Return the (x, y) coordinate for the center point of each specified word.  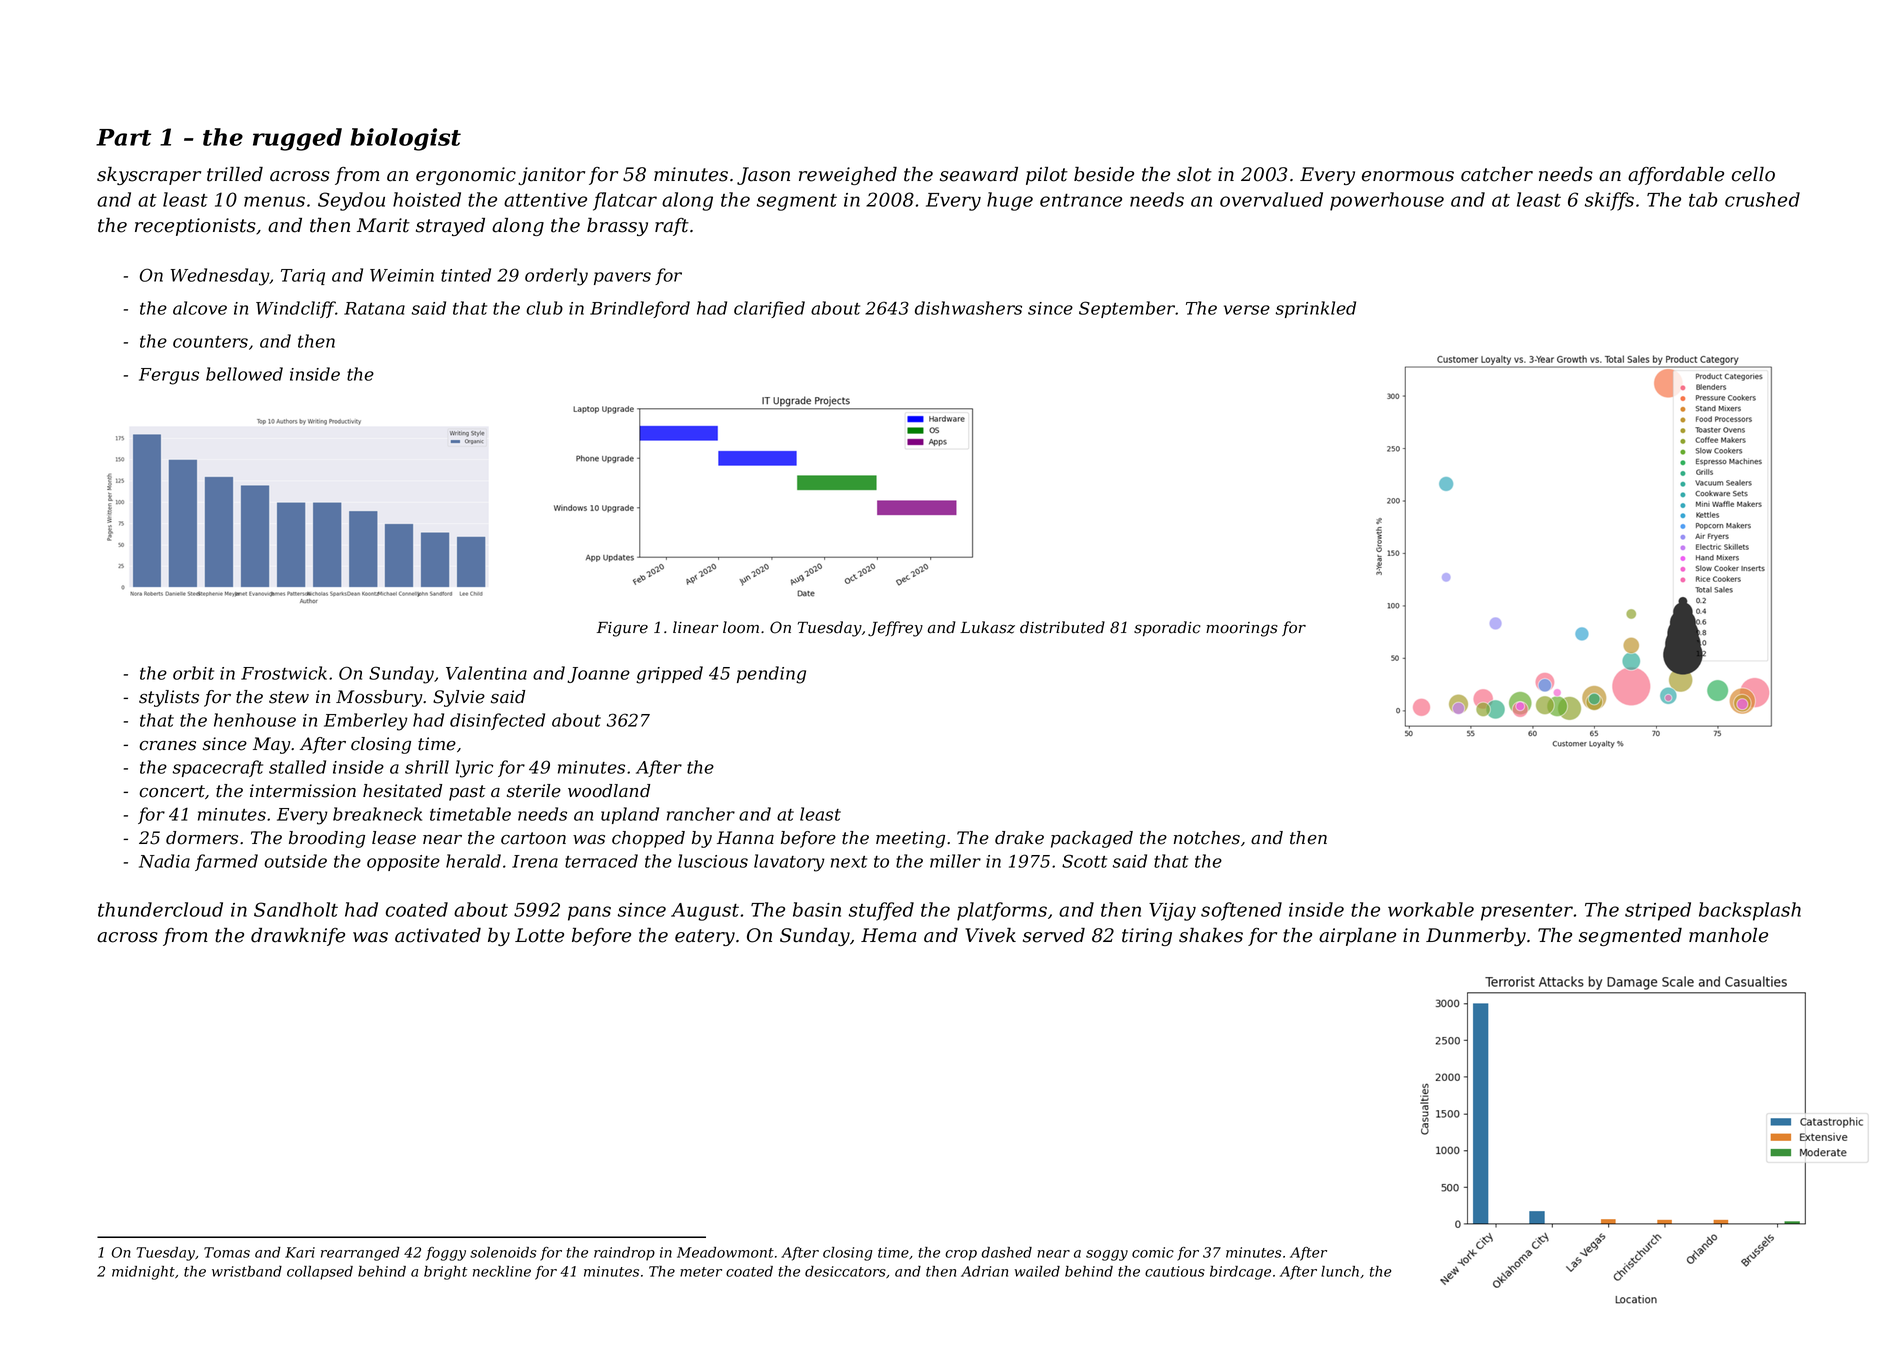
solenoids (503, 1252)
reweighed (848, 176)
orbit (193, 673)
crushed (1762, 199)
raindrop (624, 1254)
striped (1658, 911)
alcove (200, 308)
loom (741, 627)
